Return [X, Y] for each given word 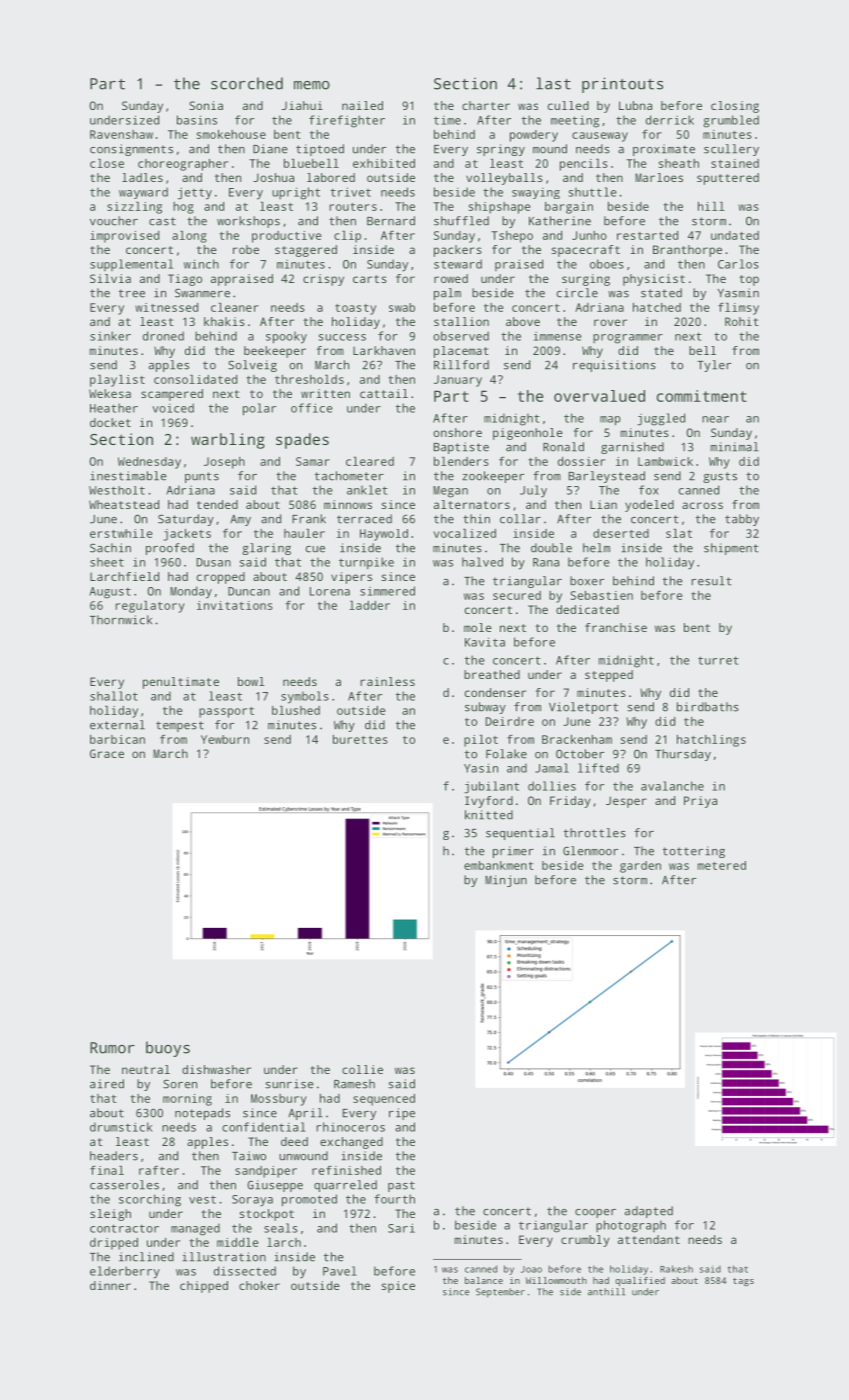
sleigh [110, 1215]
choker [259, 1285]
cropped [221, 578]
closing [735, 107]
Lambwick [665, 461]
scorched [247, 83]
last [553, 83]
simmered [387, 591]
